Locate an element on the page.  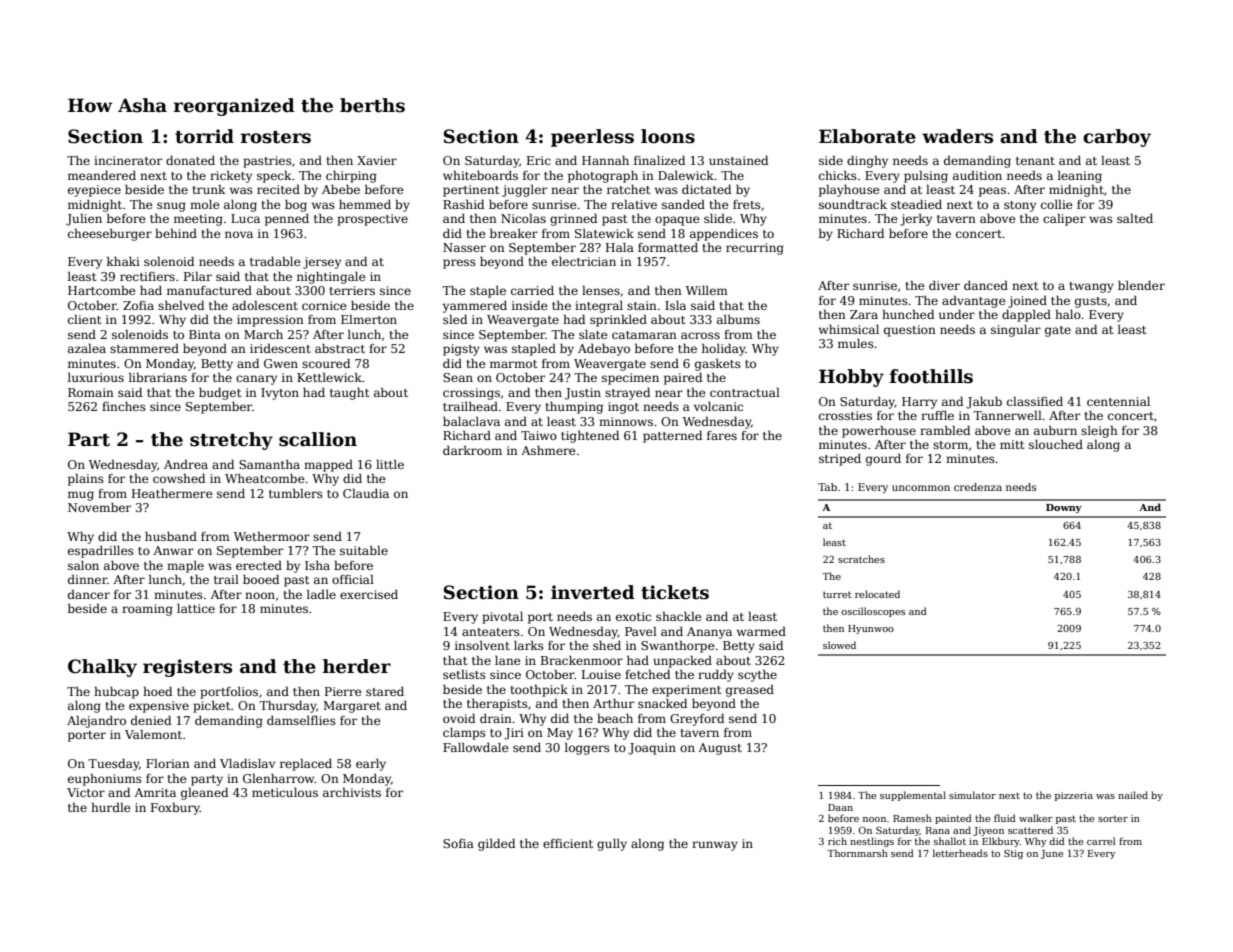
gully is located at coordinates (612, 844).
